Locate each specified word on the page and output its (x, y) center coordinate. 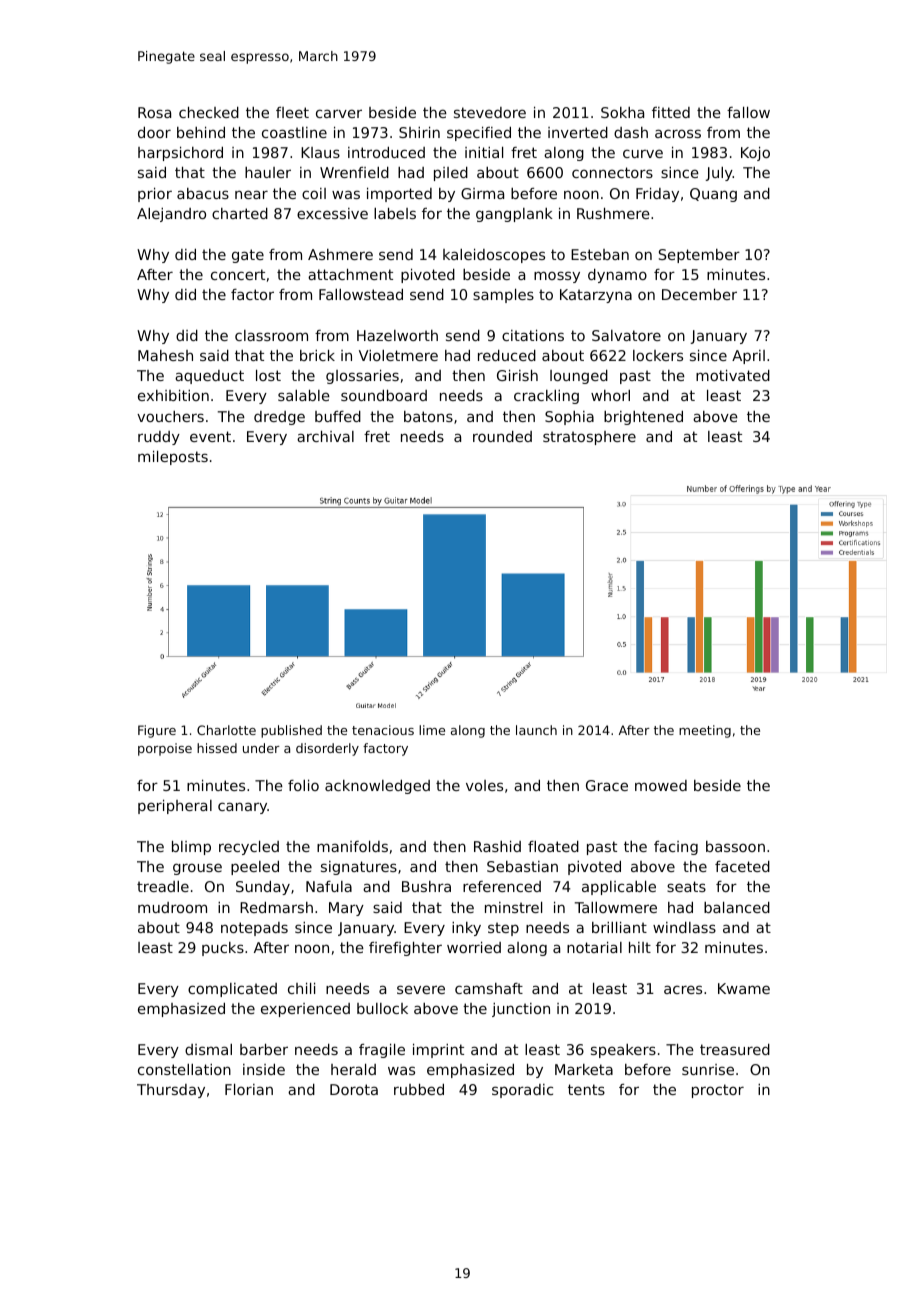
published (291, 731)
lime (432, 730)
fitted (671, 112)
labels (395, 213)
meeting (705, 731)
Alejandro (171, 215)
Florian (249, 1089)
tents (586, 1089)
